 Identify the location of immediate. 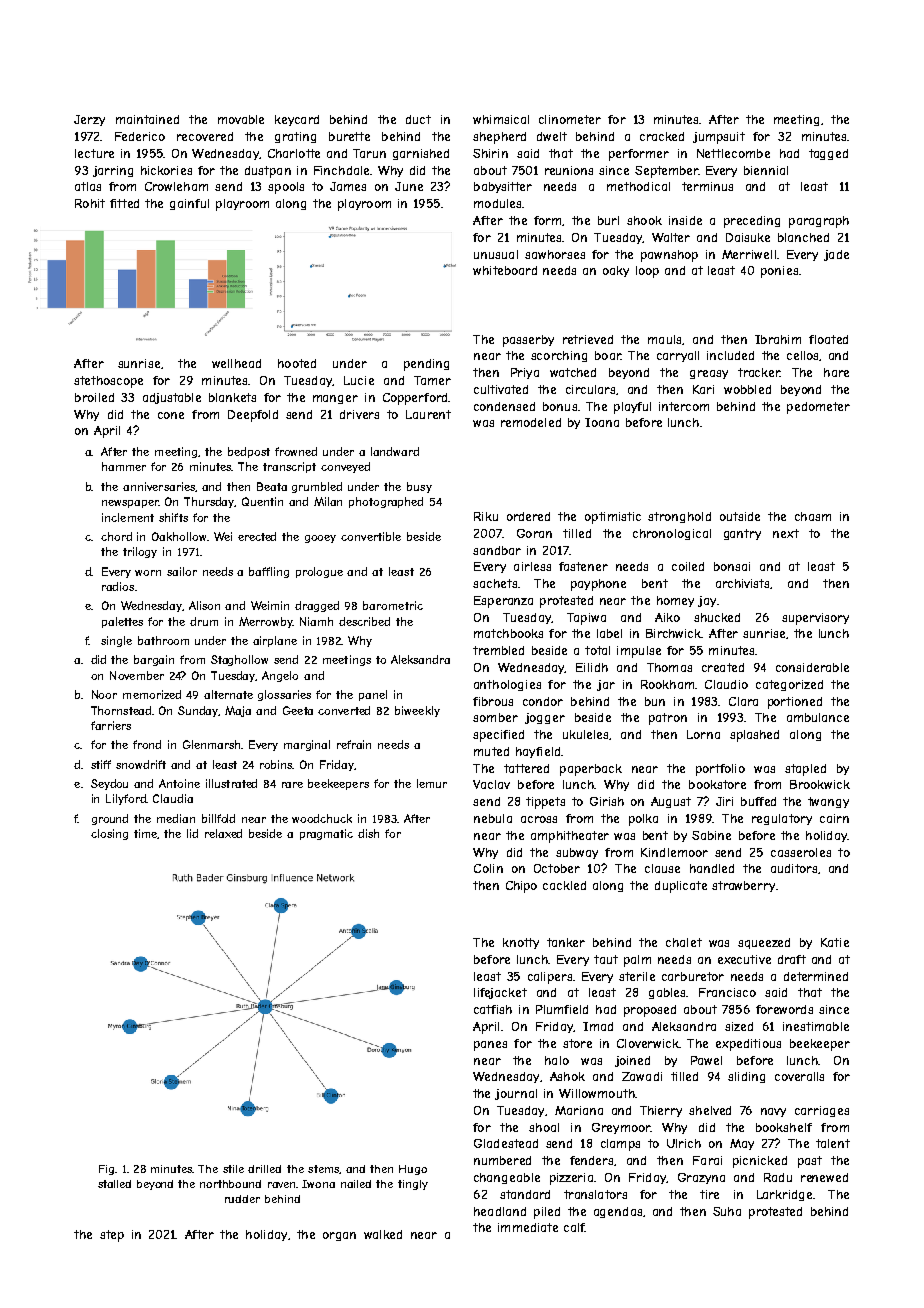
(528, 1227).
